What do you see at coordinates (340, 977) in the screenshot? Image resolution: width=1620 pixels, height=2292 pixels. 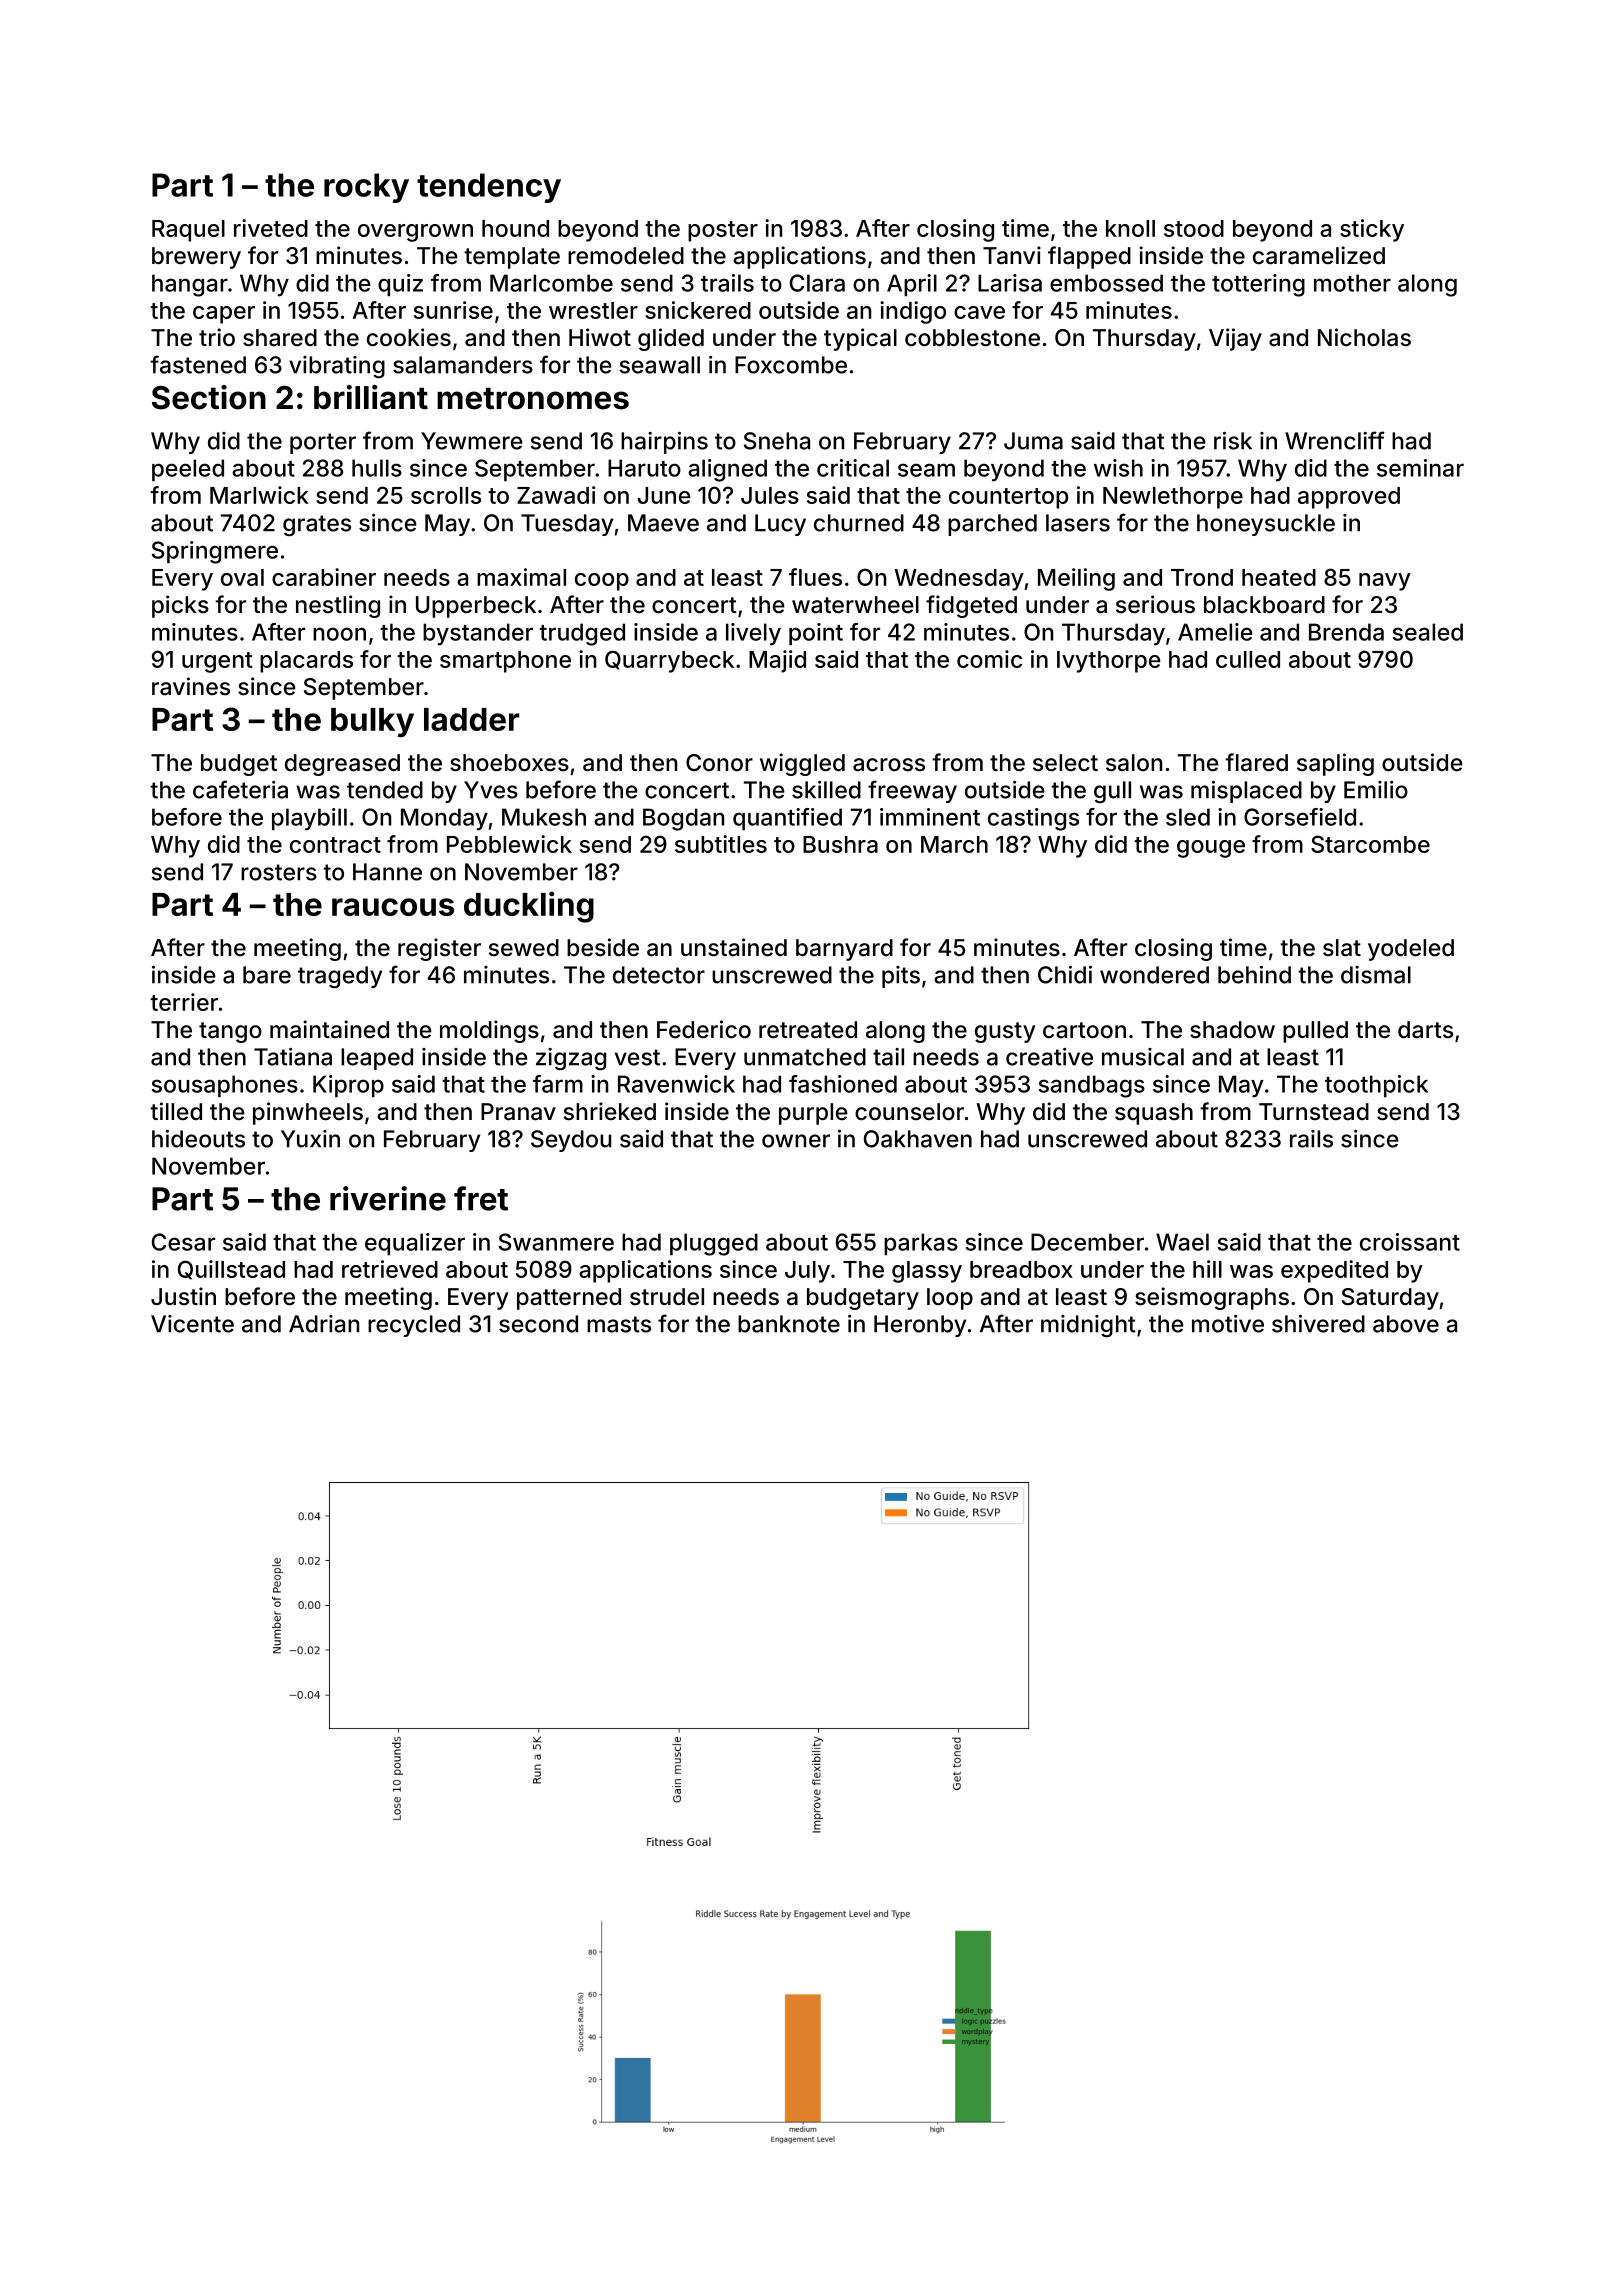 I see `tragedy` at bounding box center [340, 977].
